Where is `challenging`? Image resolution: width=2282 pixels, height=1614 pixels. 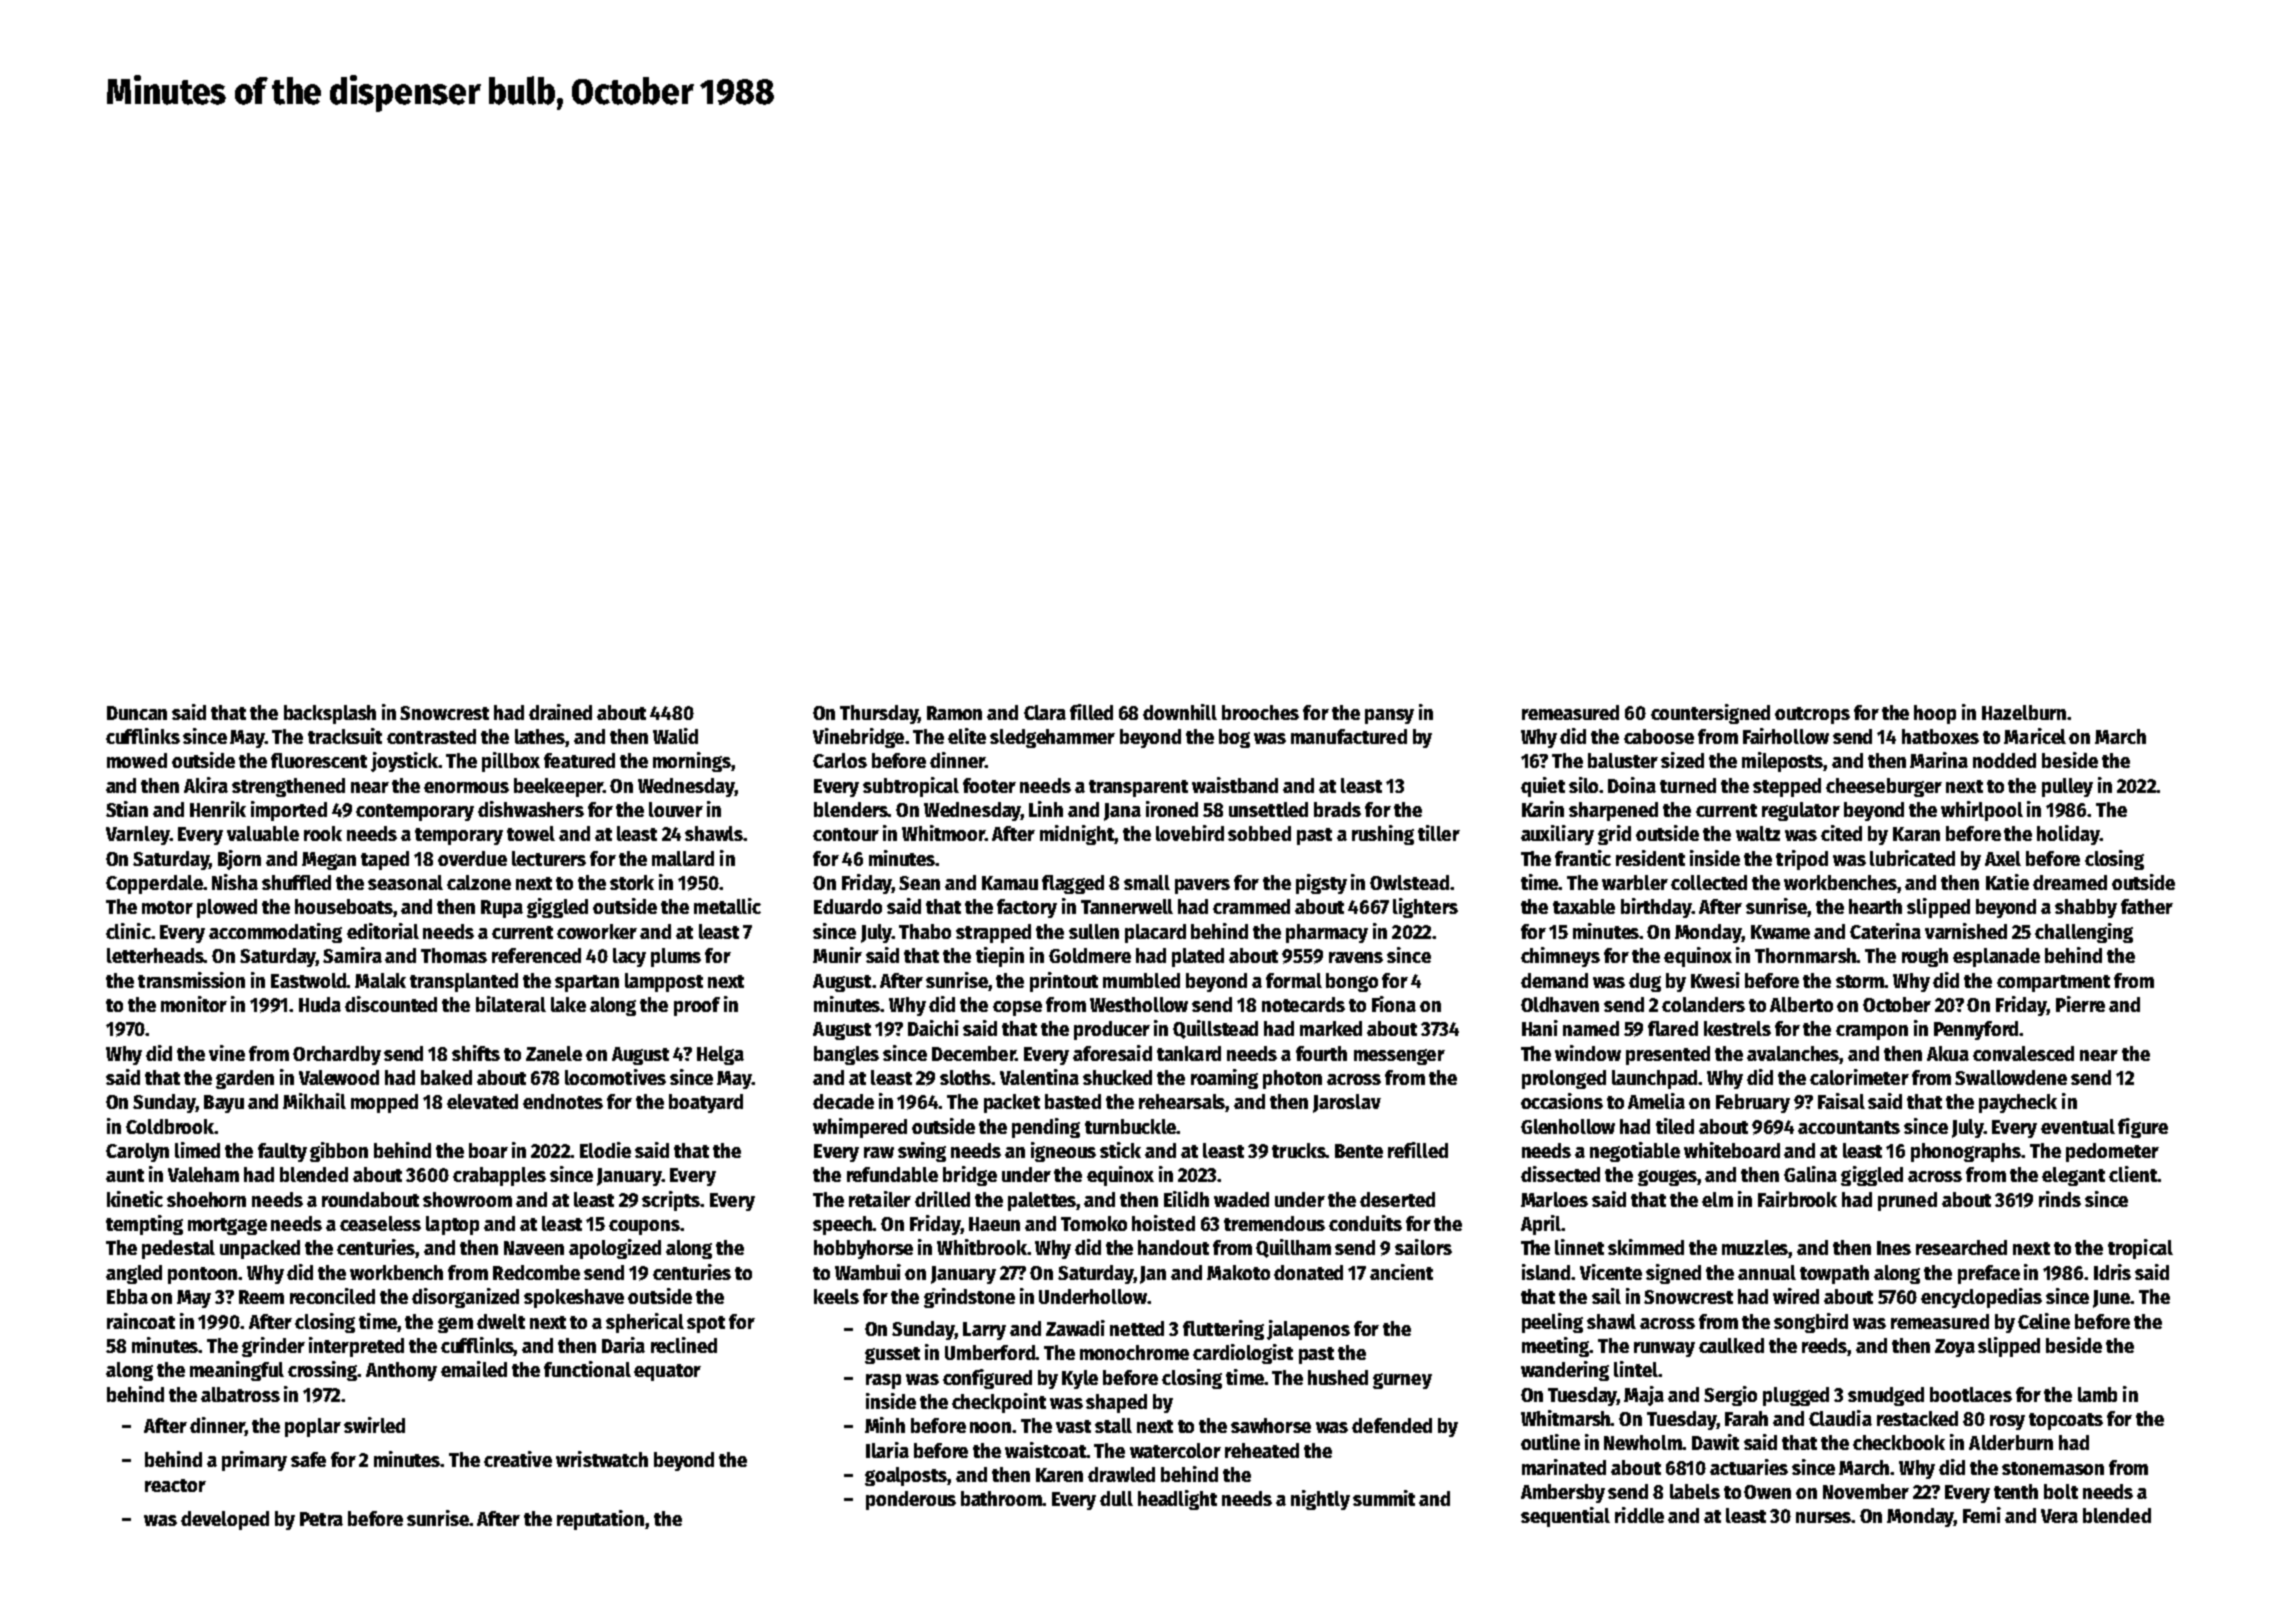 challenging is located at coordinates (2084, 933).
